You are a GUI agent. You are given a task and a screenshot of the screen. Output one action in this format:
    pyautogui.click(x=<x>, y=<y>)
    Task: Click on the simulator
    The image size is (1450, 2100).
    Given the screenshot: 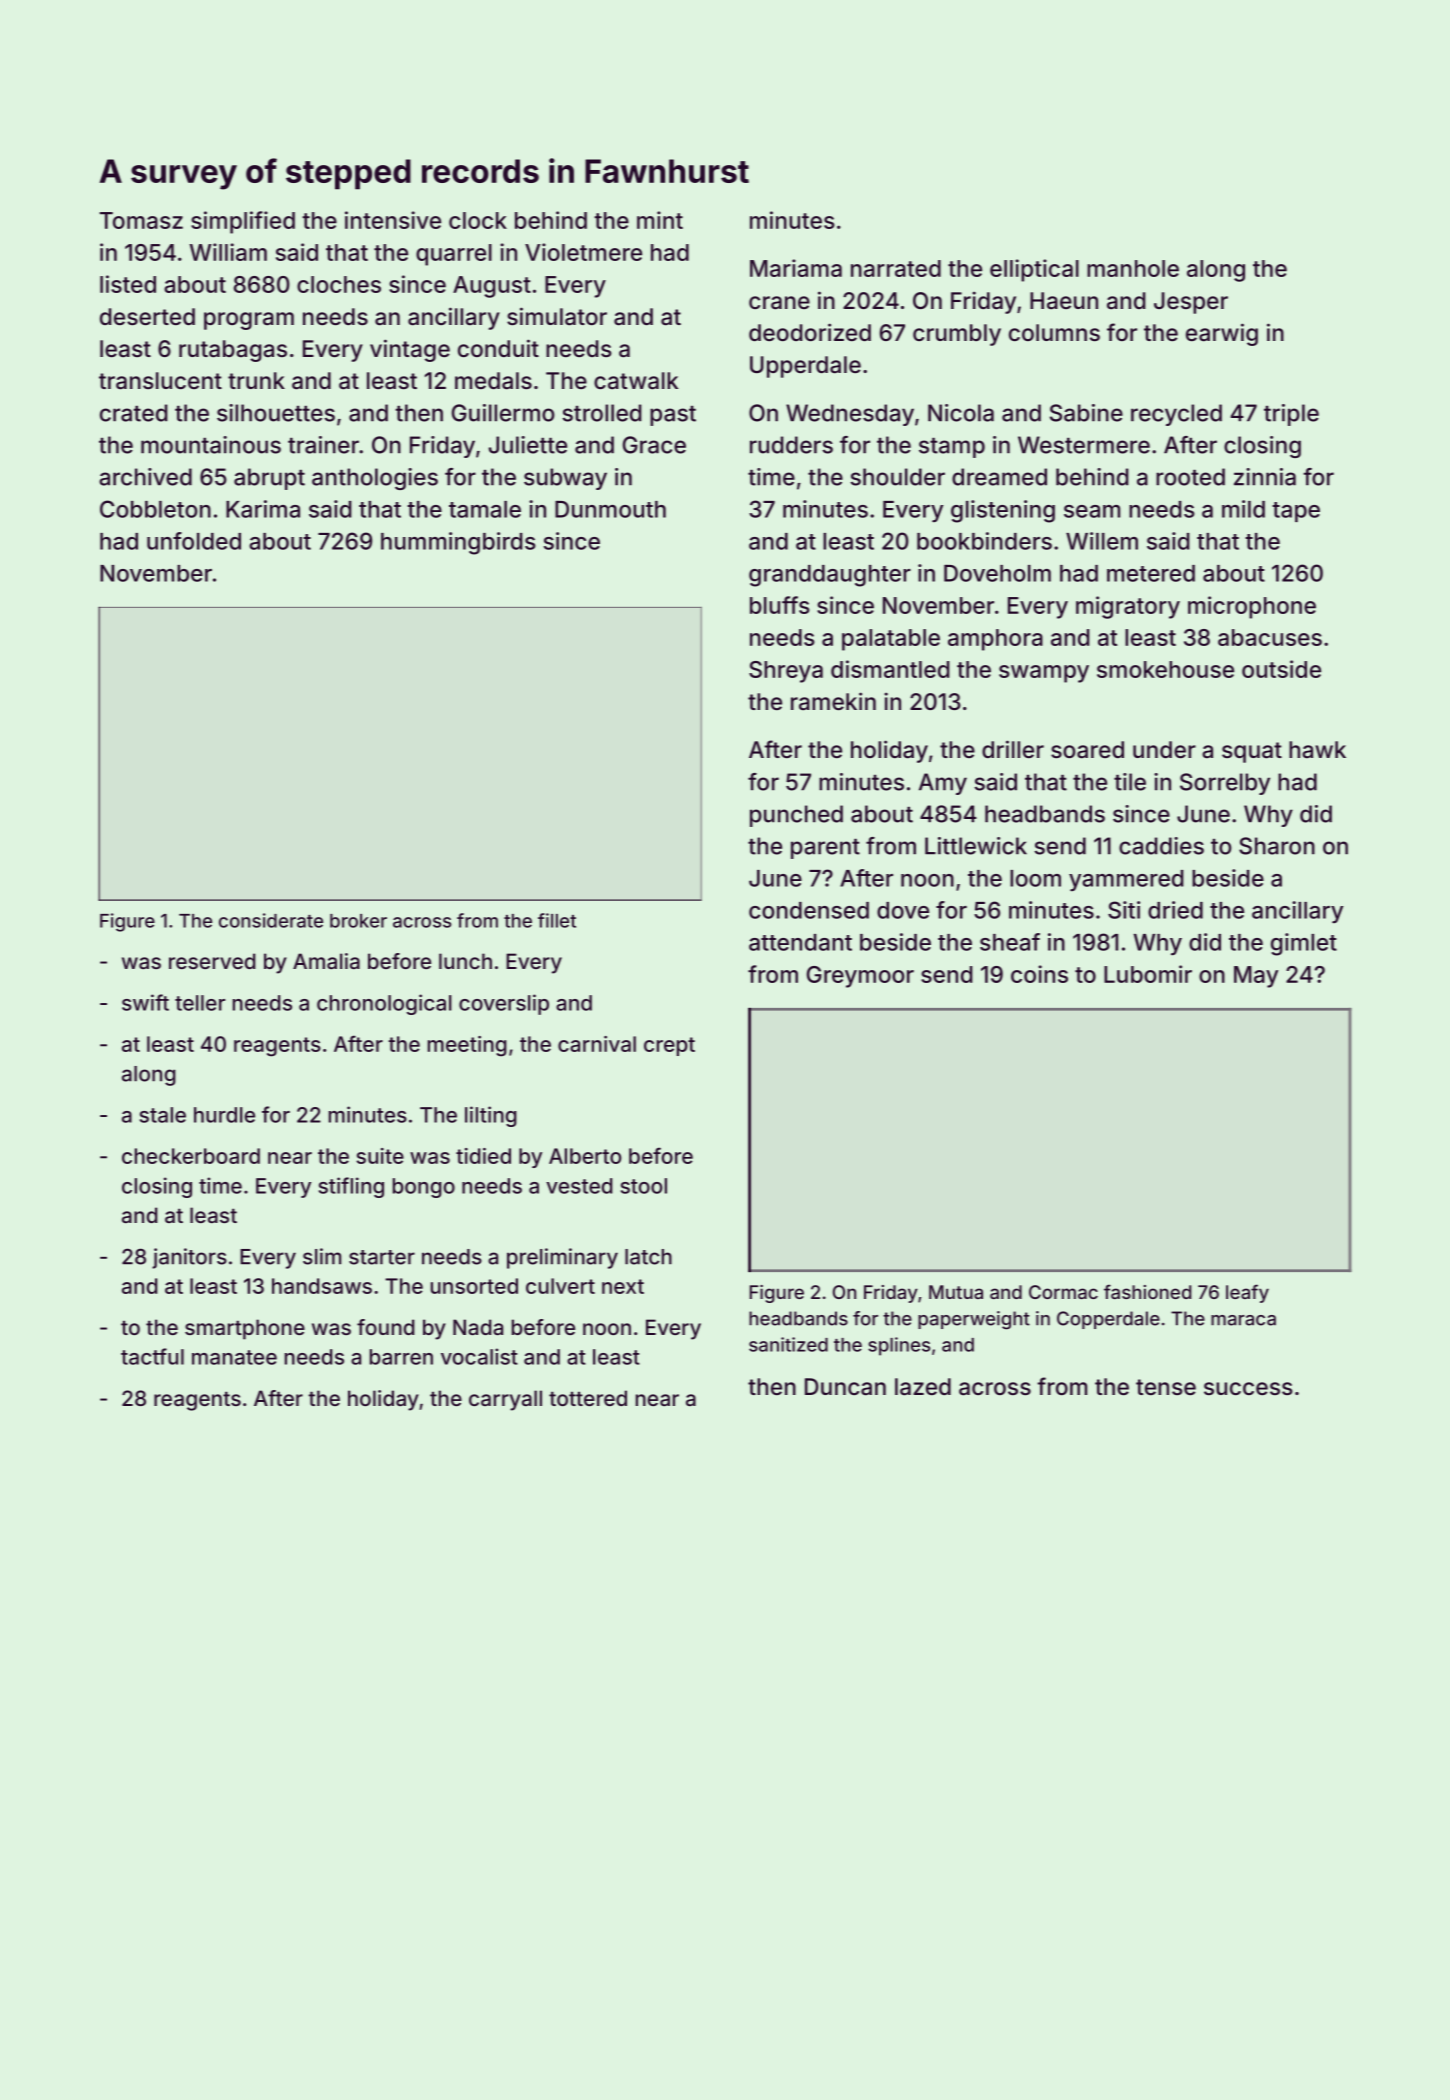 What is the action you would take?
    pyautogui.click(x=557, y=316)
